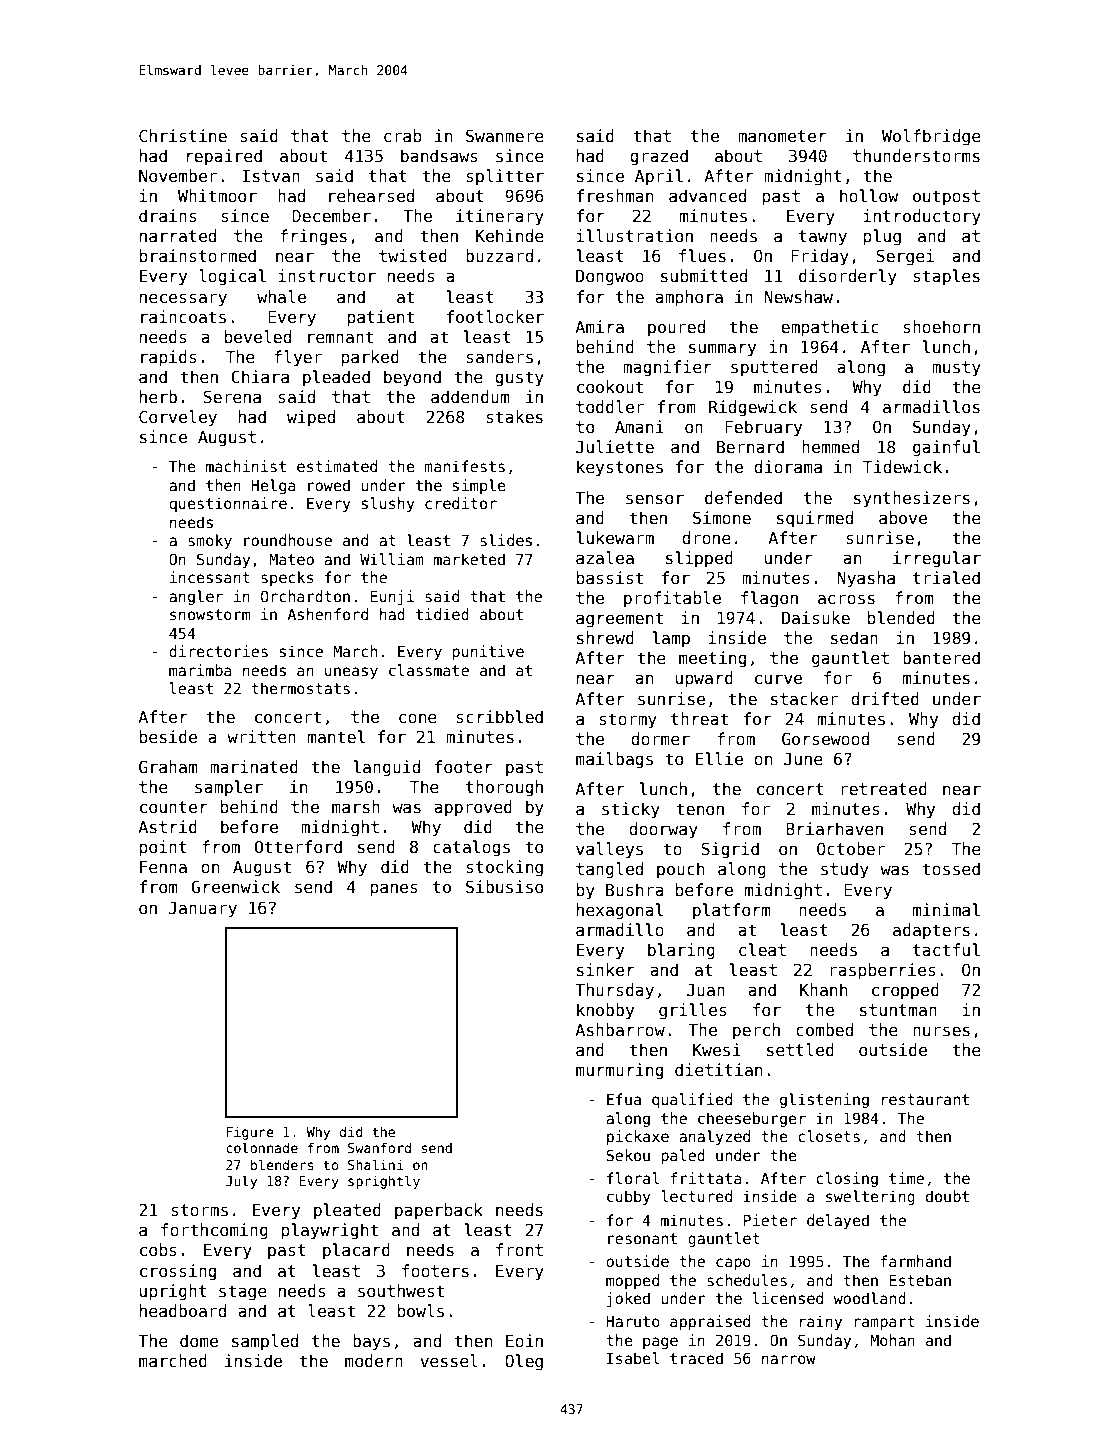 This screenshot has height=1450, width=1120. Describe the element at coordinates (620, 1029) in the screenshot. I see `Ashbarrow` at that location.
